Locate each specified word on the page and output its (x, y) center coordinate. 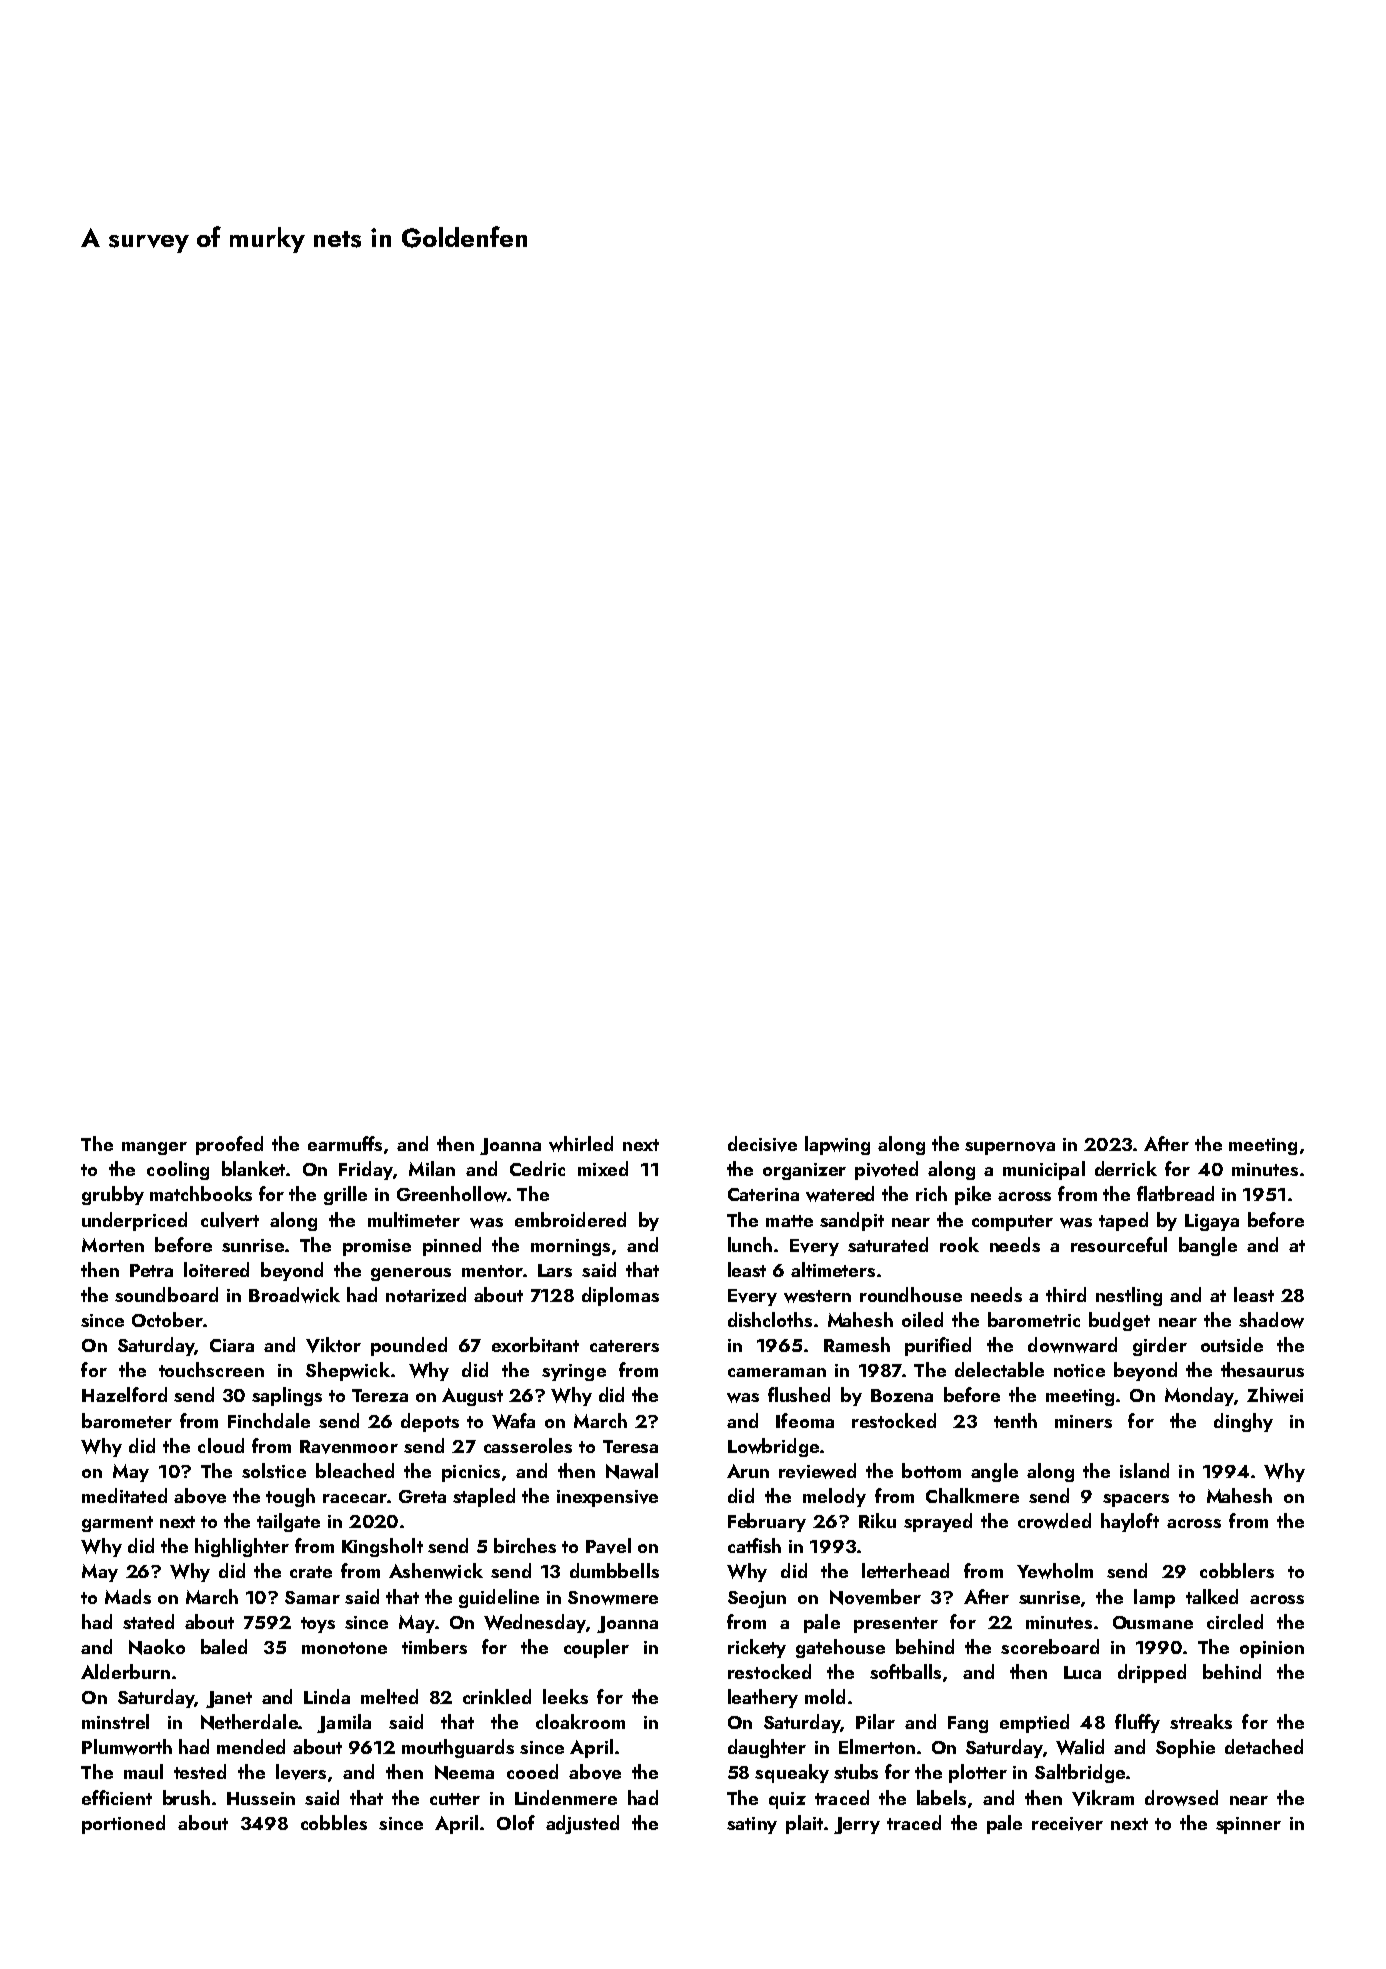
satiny (752, 1825)
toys (318, 1625)
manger (154, 1148)
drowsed (1181, 1798)
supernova (1010, 1148)
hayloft (1130, 1522)
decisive (762, 1144)
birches (525, 1545)
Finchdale (269, 1420)
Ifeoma (805, 1420)
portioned (123, 1824)
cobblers (1237, 1570)
